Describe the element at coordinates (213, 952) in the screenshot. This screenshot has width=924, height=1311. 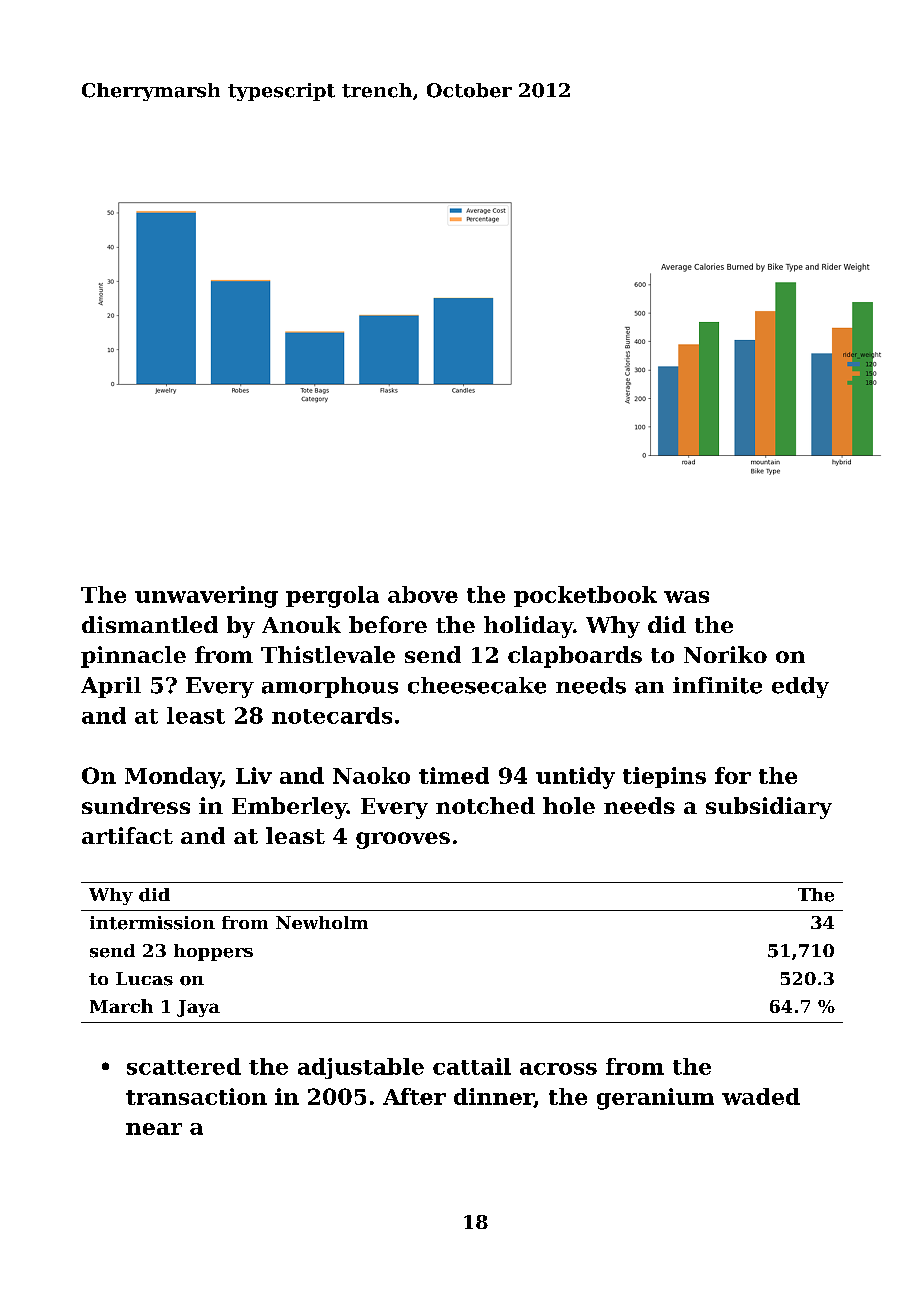
I see `hoppers` at that location.
